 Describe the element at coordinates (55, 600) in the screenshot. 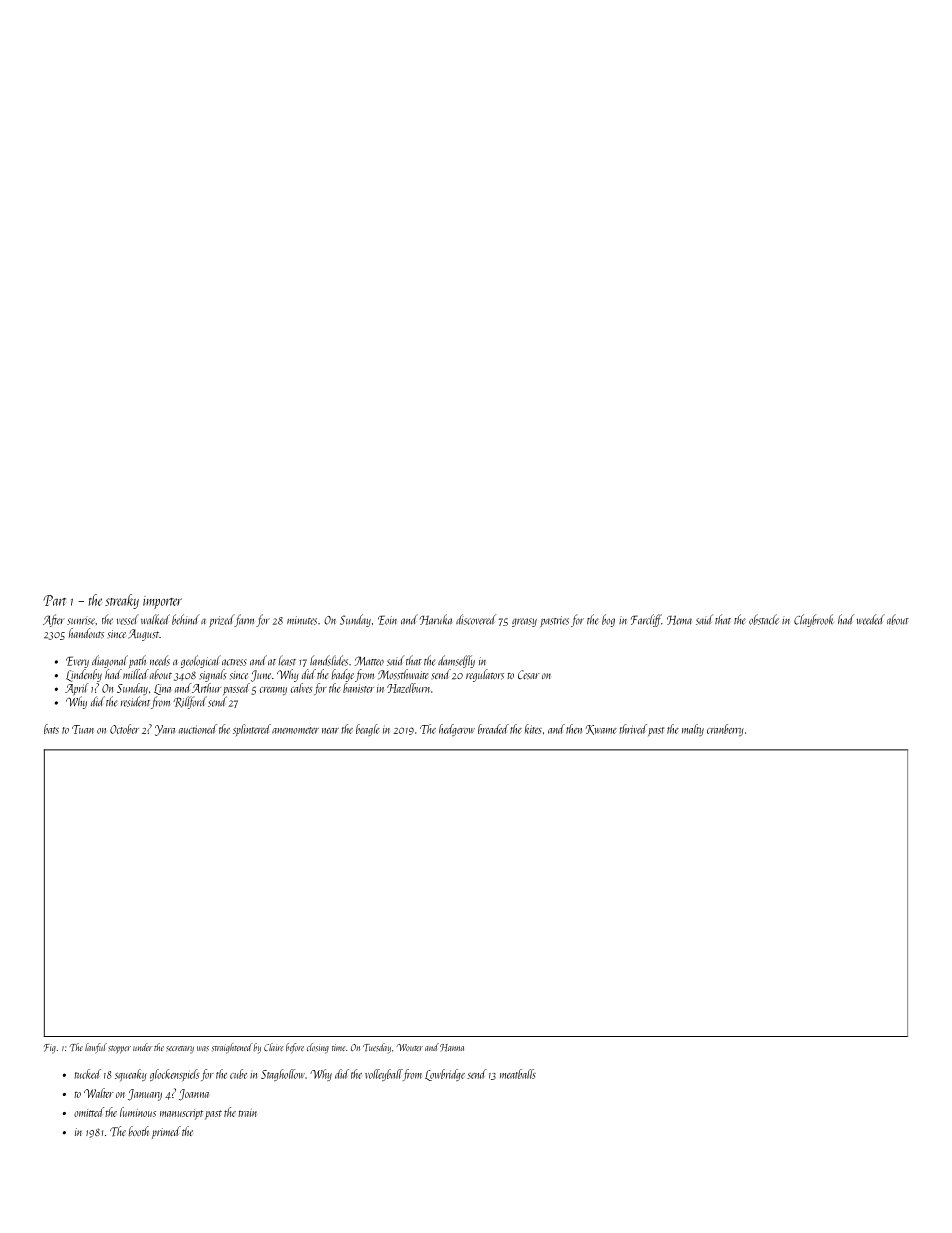

I see `Part` at that location.
